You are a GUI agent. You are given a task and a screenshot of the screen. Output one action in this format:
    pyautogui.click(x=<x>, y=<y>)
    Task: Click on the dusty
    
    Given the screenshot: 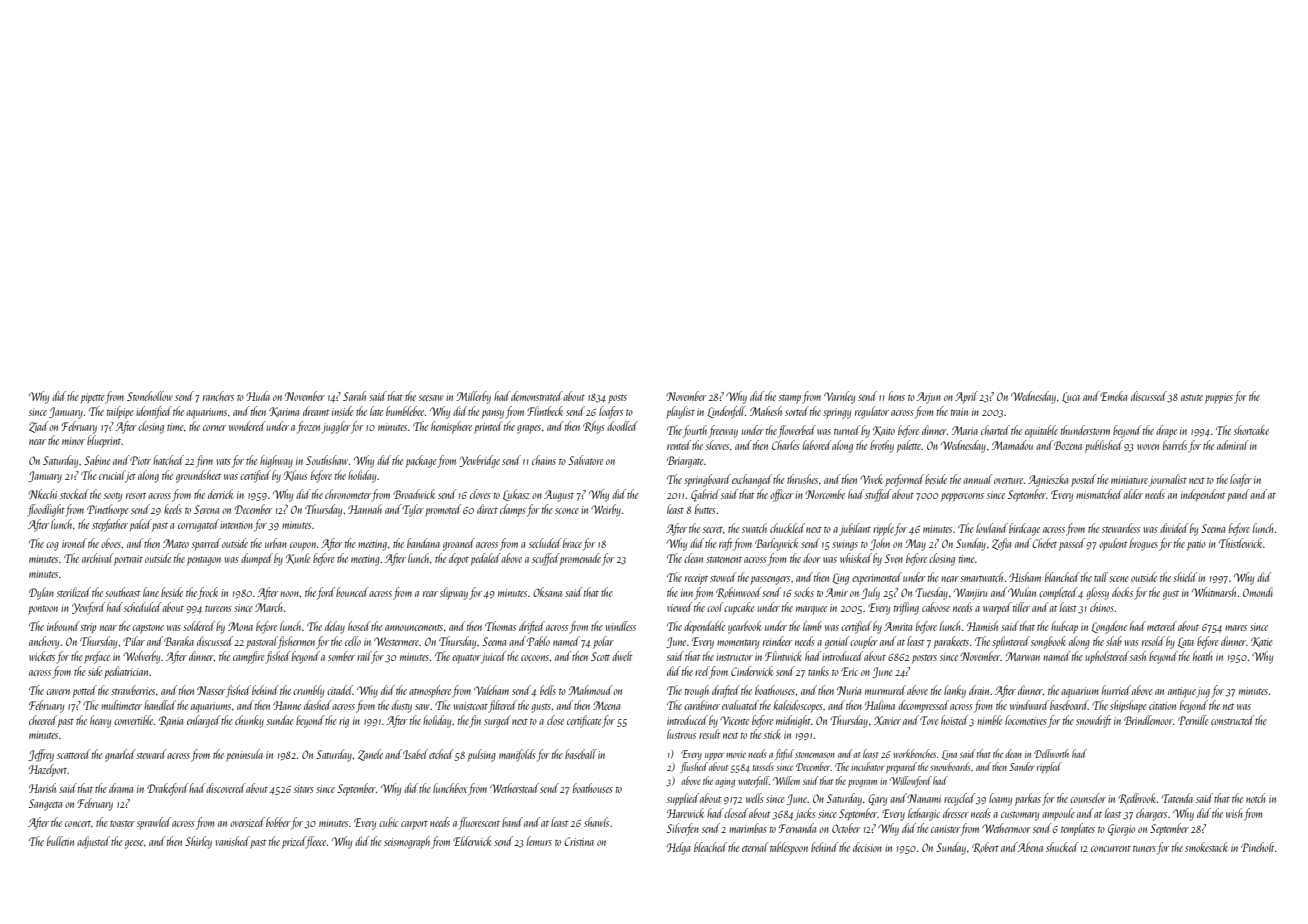 What is the action you would take?
    pyautogui.click(x=402, y=706)
